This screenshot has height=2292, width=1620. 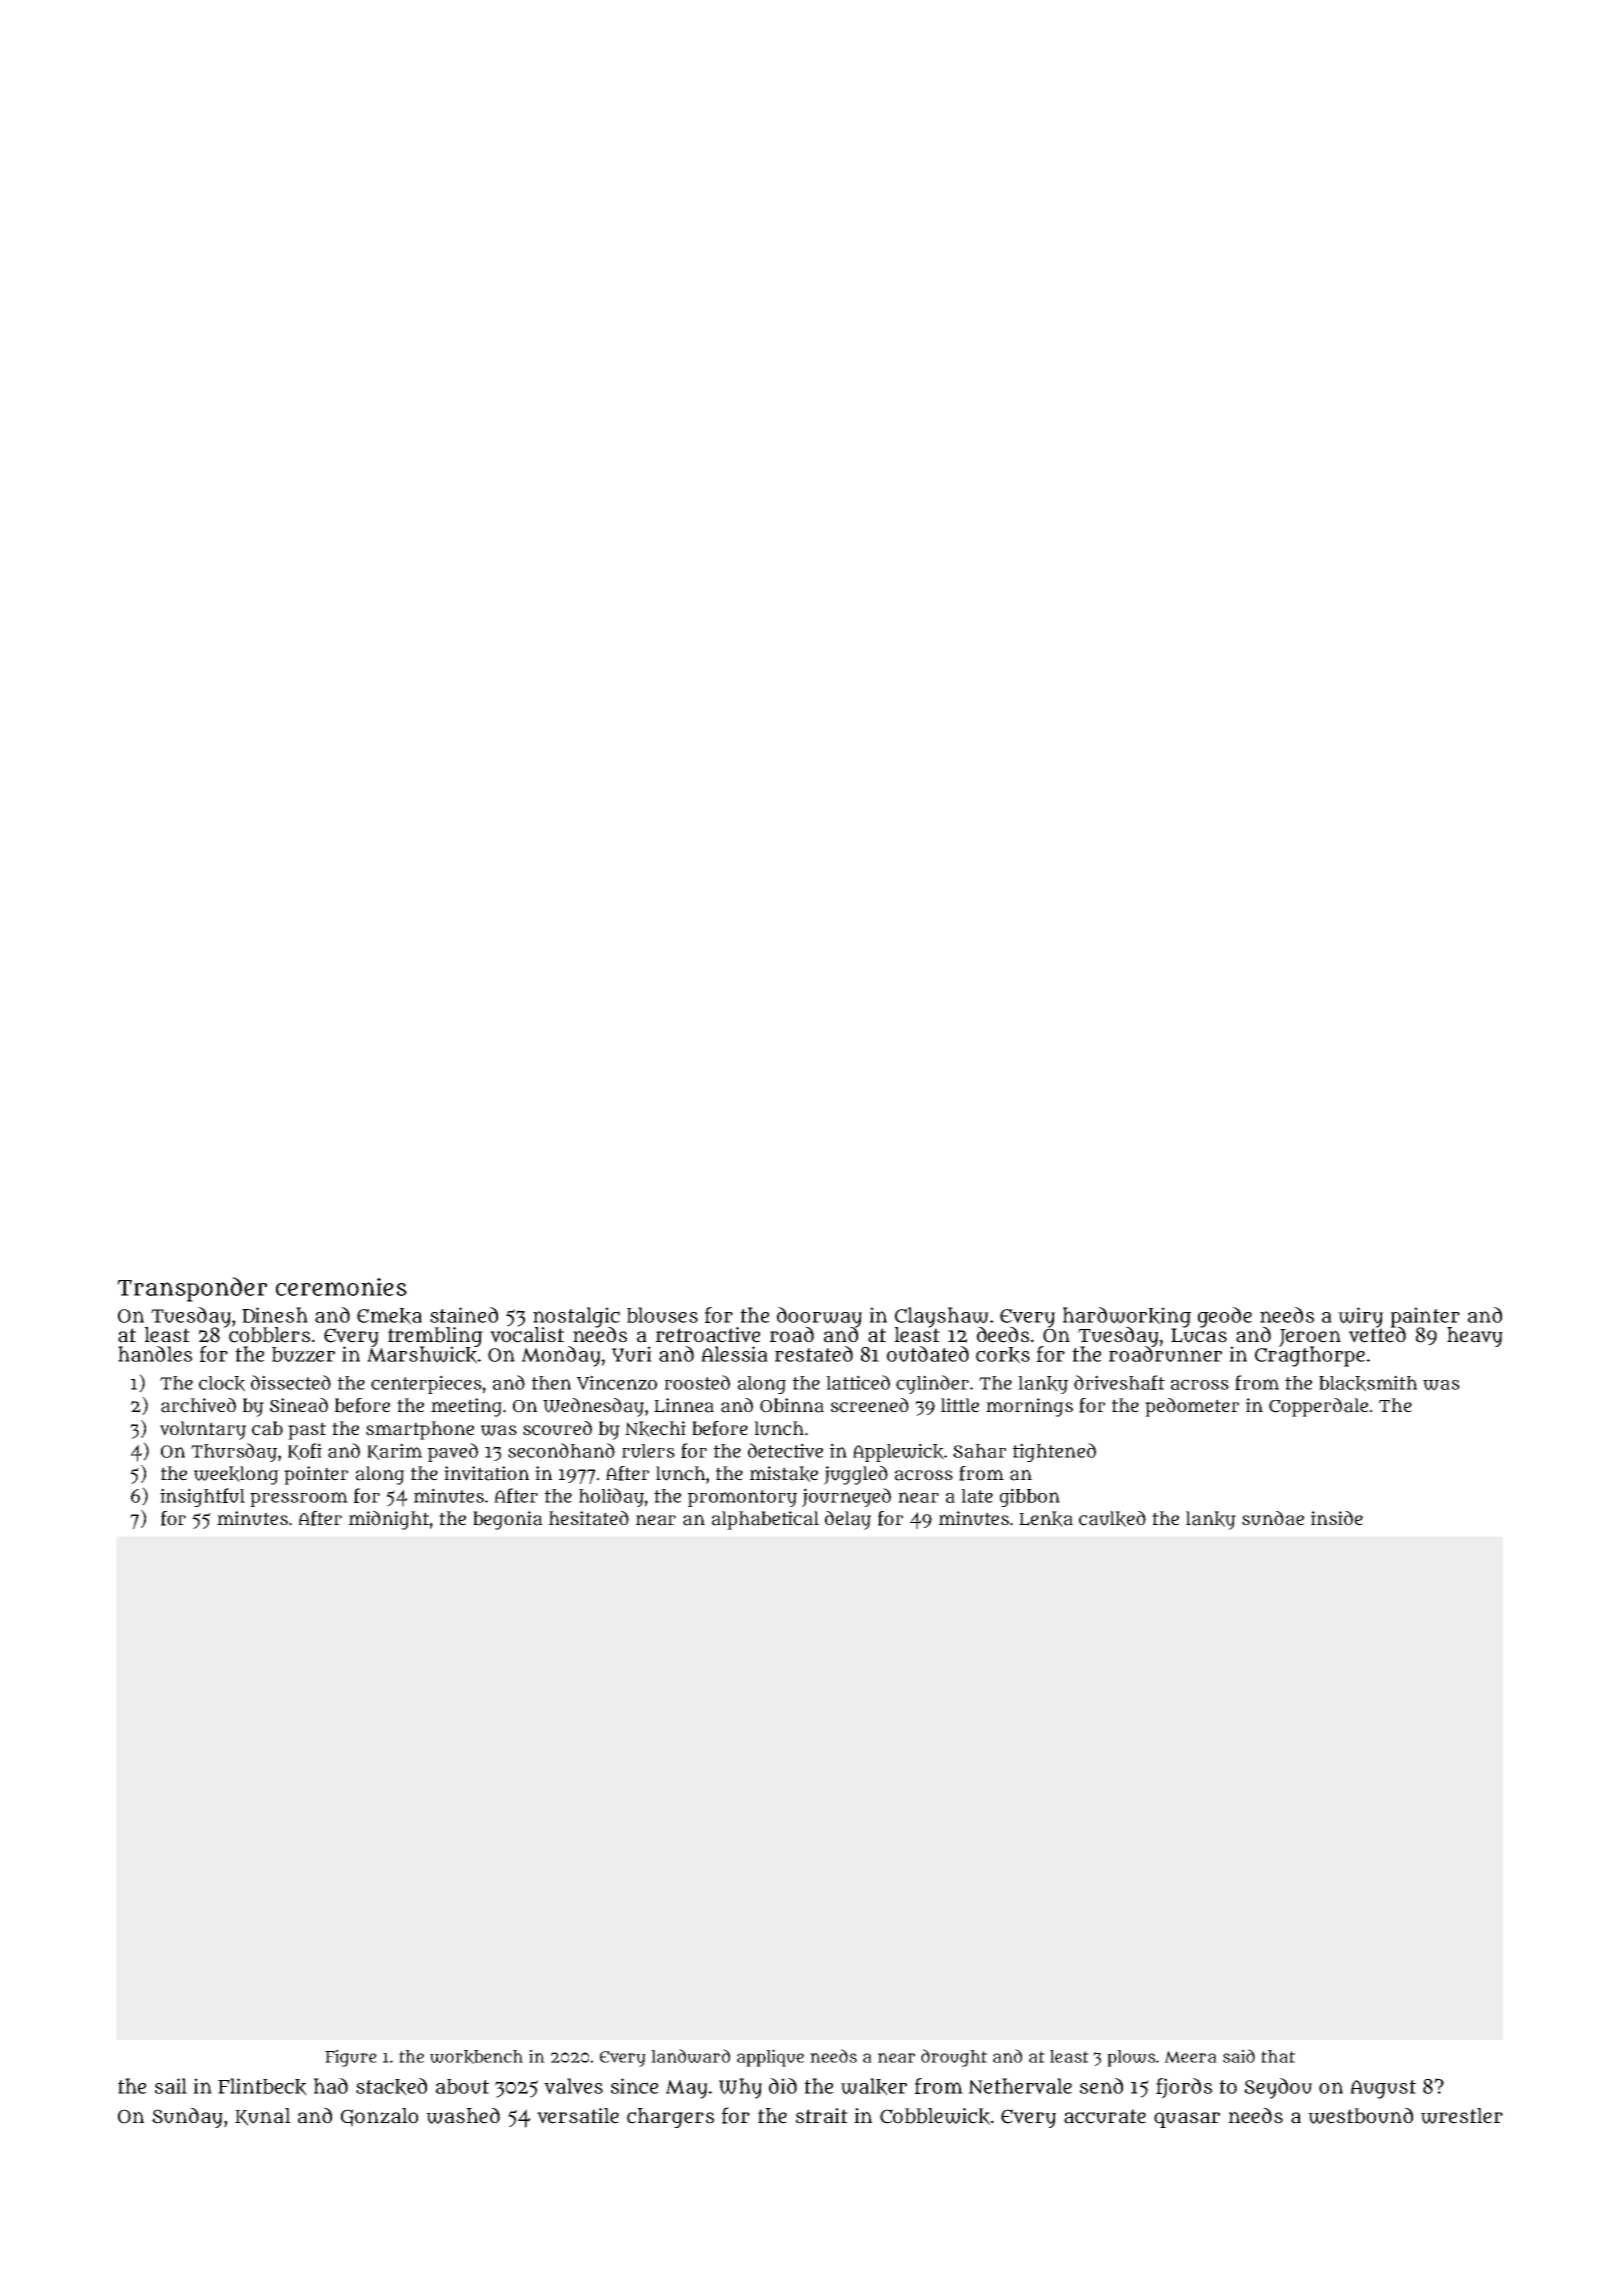 What do you see at coordinates (1278, 2056) in the screenshot?
I see `that` at bounding box center [1278, 2056].
